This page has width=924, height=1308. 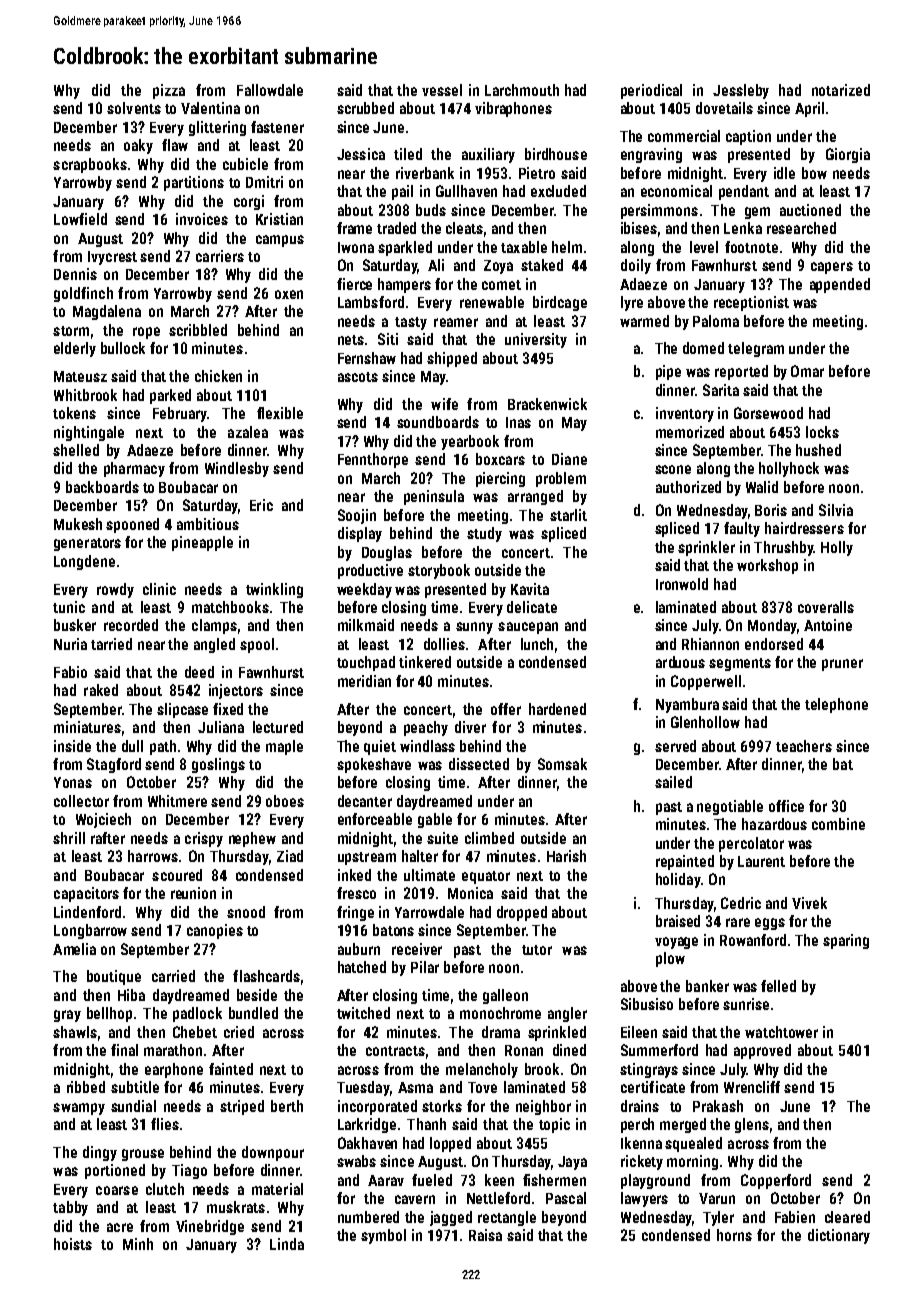 I want to click on telegram, so click(x=756, y=349).
